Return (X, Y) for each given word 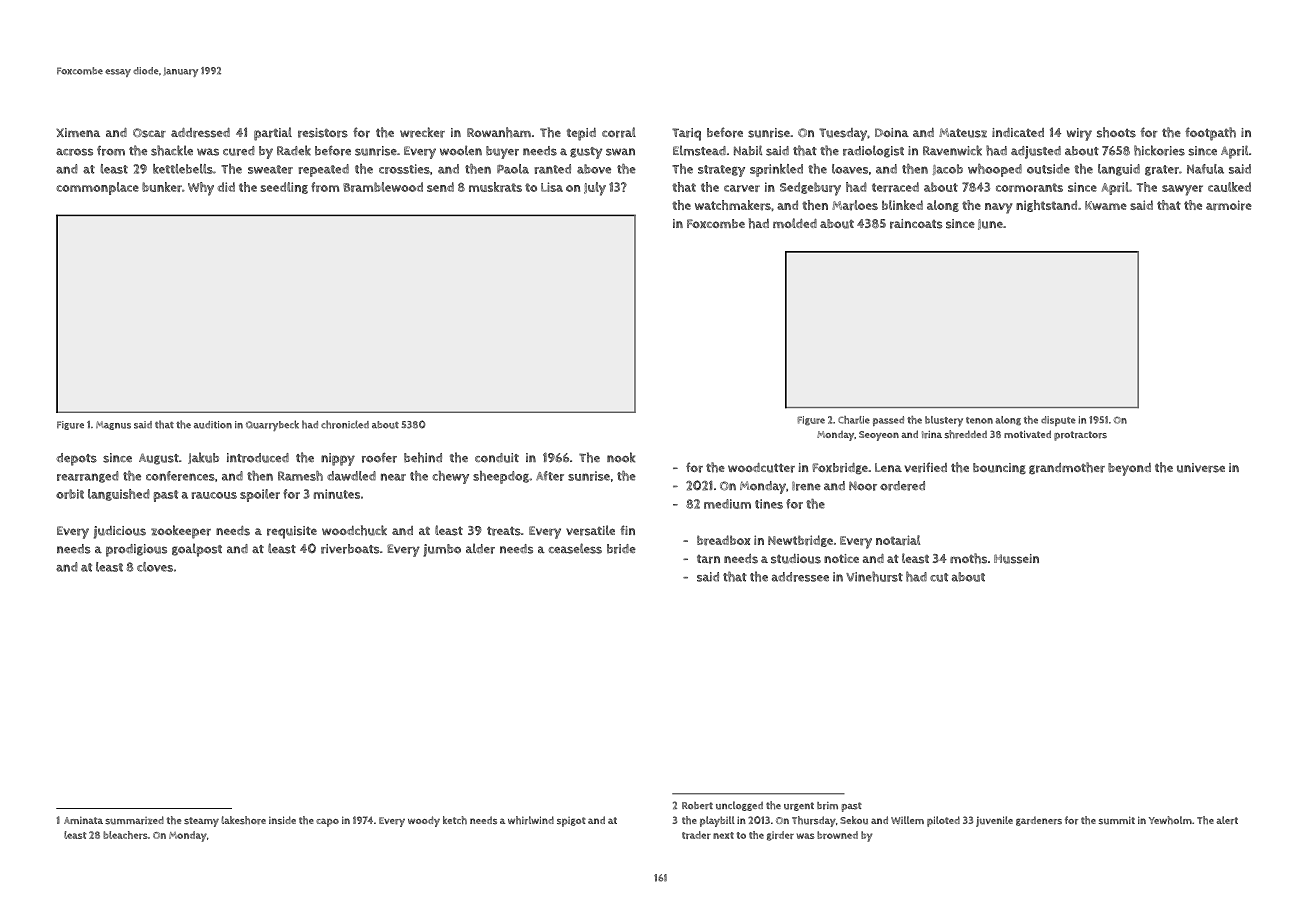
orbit (70, 494)
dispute (1058, 421)
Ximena (78, 132)
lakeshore (243, 820)
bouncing (999, 469)
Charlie (854, 420)
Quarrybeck (272, 425)
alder (480, 548)
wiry (1079, 134)
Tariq (686, 134)
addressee (800, 577)
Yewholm (1170, 820)
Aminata (83, 820)
